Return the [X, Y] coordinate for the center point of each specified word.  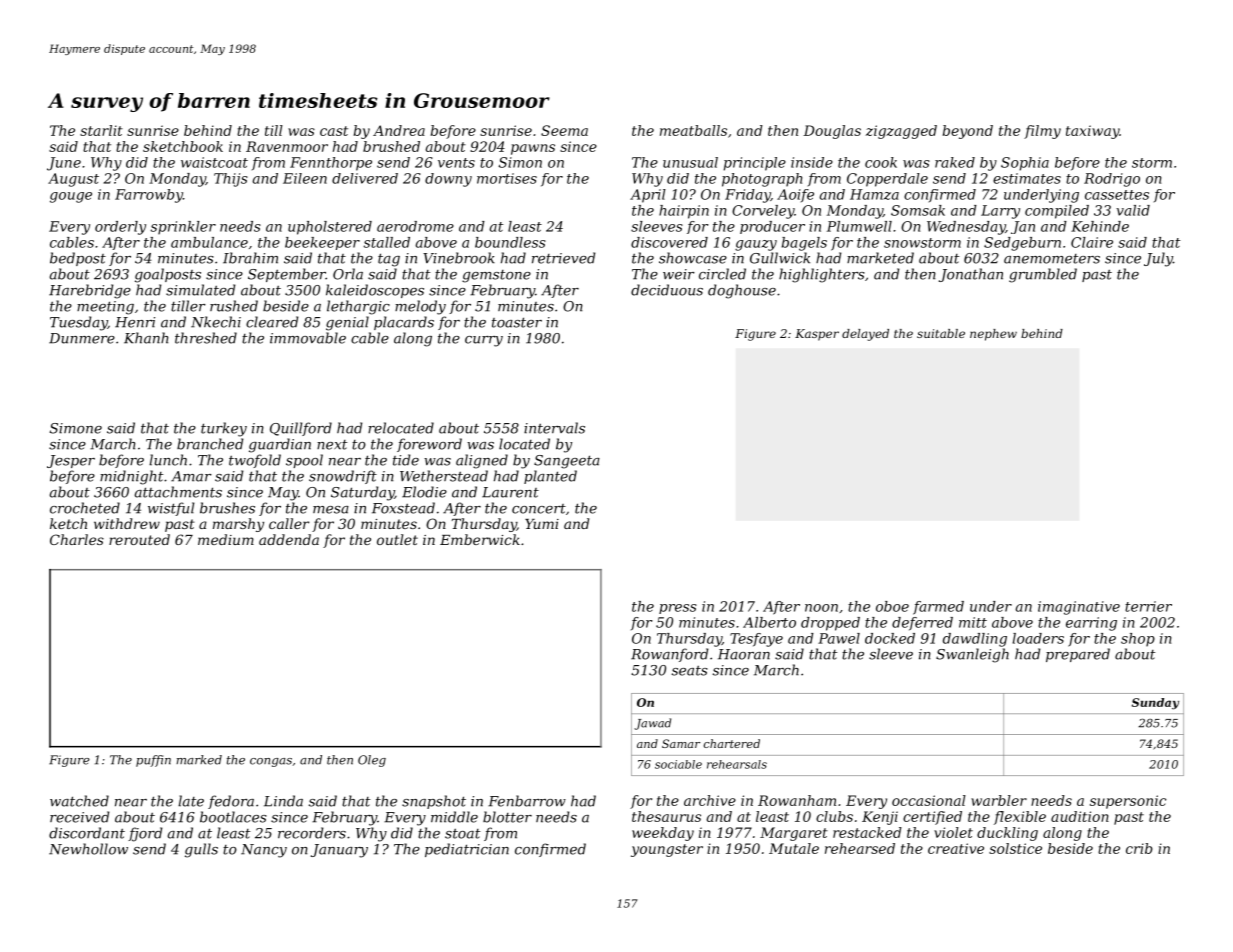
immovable [308, 338]
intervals [554, 428]
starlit [101, 130]
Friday [748, 196]
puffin [153, 761]
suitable [941, 333]
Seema [564, 130]
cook [881, 162]
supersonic [1128, 802]
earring [1091, 624]
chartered [732, 743]
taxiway [1092, 132]
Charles [77, 539]
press [678, 609]
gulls [201, 850]
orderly [120, 228]
